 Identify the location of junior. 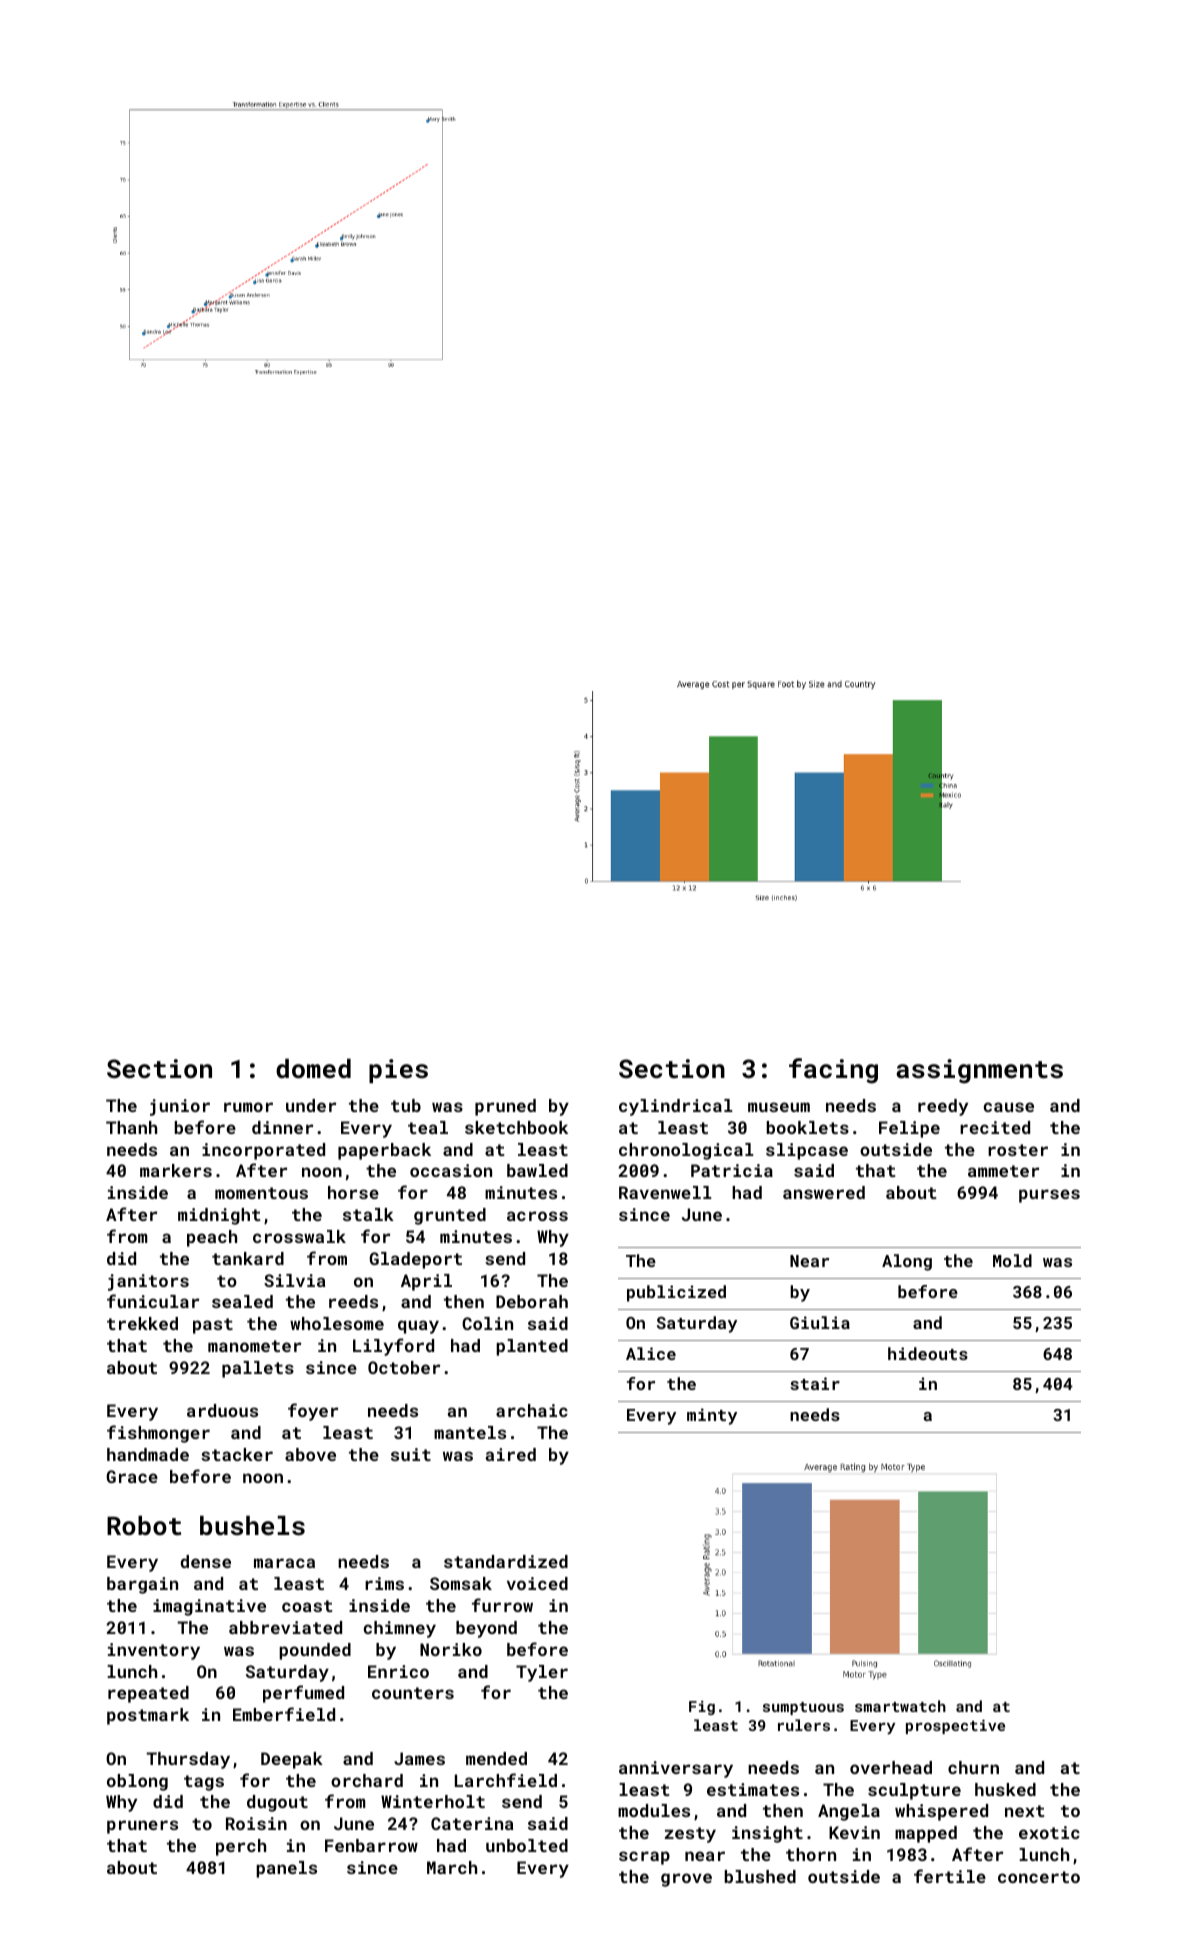
(180, 1107).
